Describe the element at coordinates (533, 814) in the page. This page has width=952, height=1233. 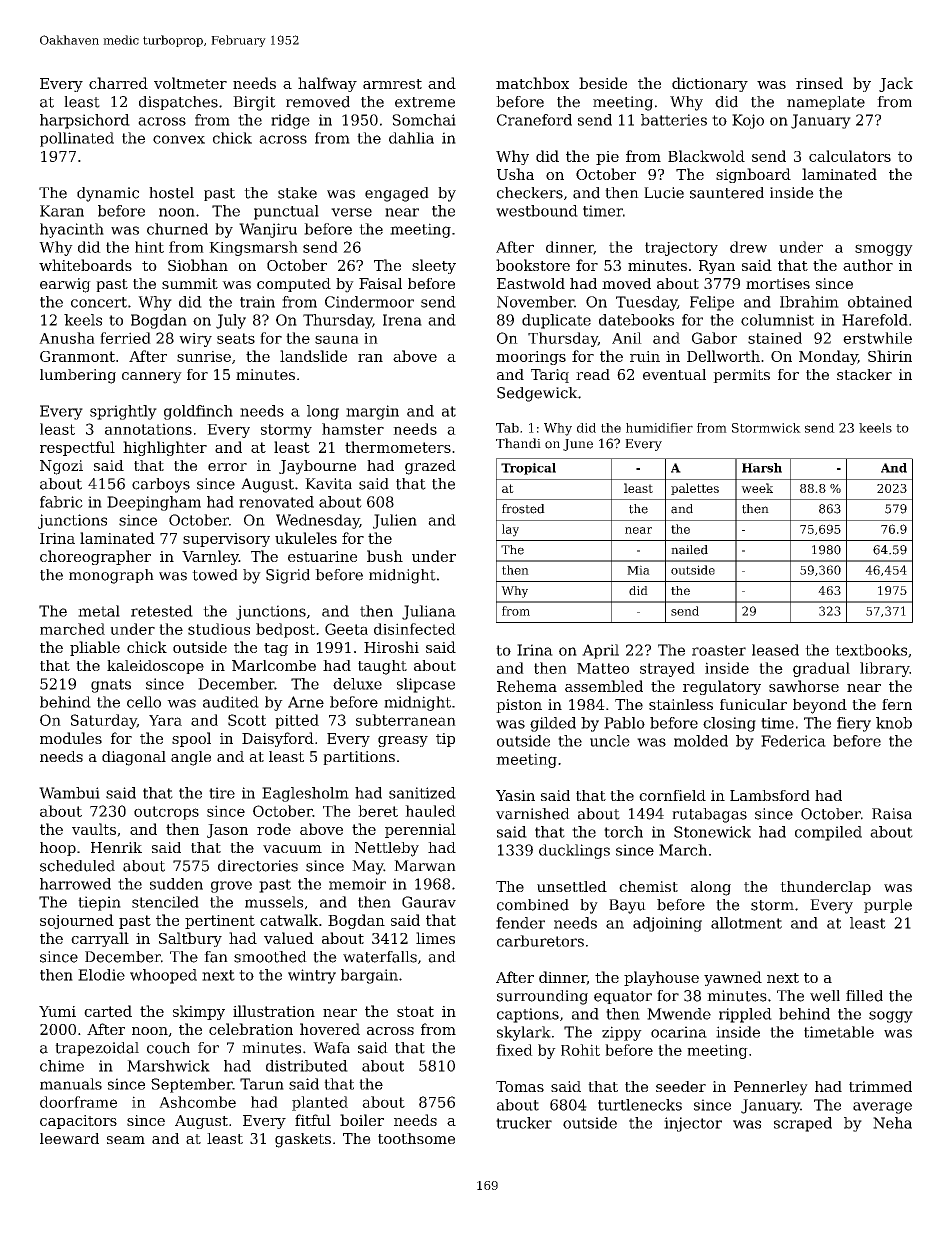
I see `varnished` at that location.
